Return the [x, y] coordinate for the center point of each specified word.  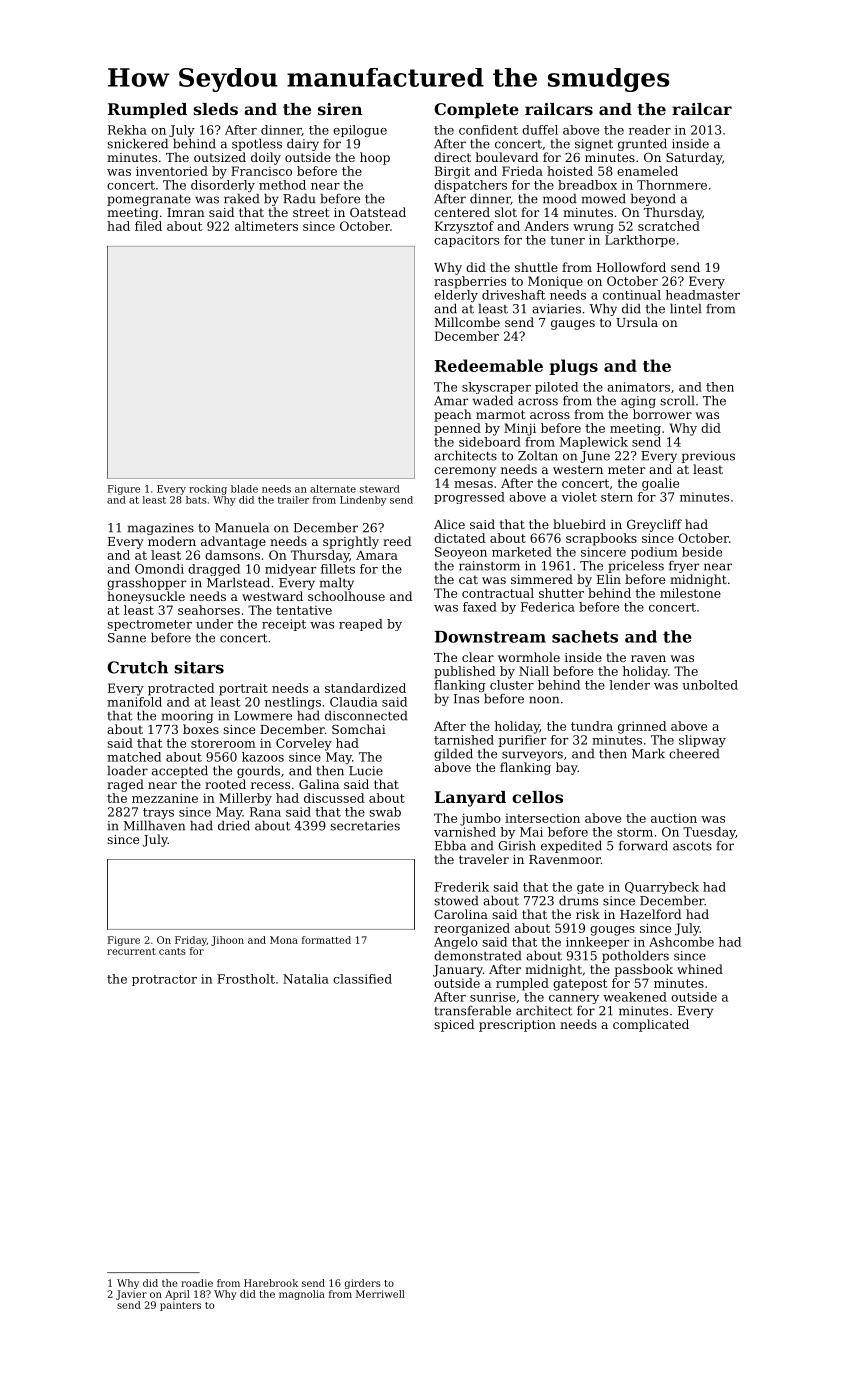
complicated [651, 1025]
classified [362, 979]
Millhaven [154, 825]
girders [363, 1284]
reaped [361, 625]
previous [708, 457]
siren [340, 109]
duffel [540, 130]
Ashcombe [681, 942]
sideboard [490, 442]
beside [702, 552]
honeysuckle [146, 597]
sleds [215, 109]
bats [196, 500]
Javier [131, 1295]
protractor [164, 980]
